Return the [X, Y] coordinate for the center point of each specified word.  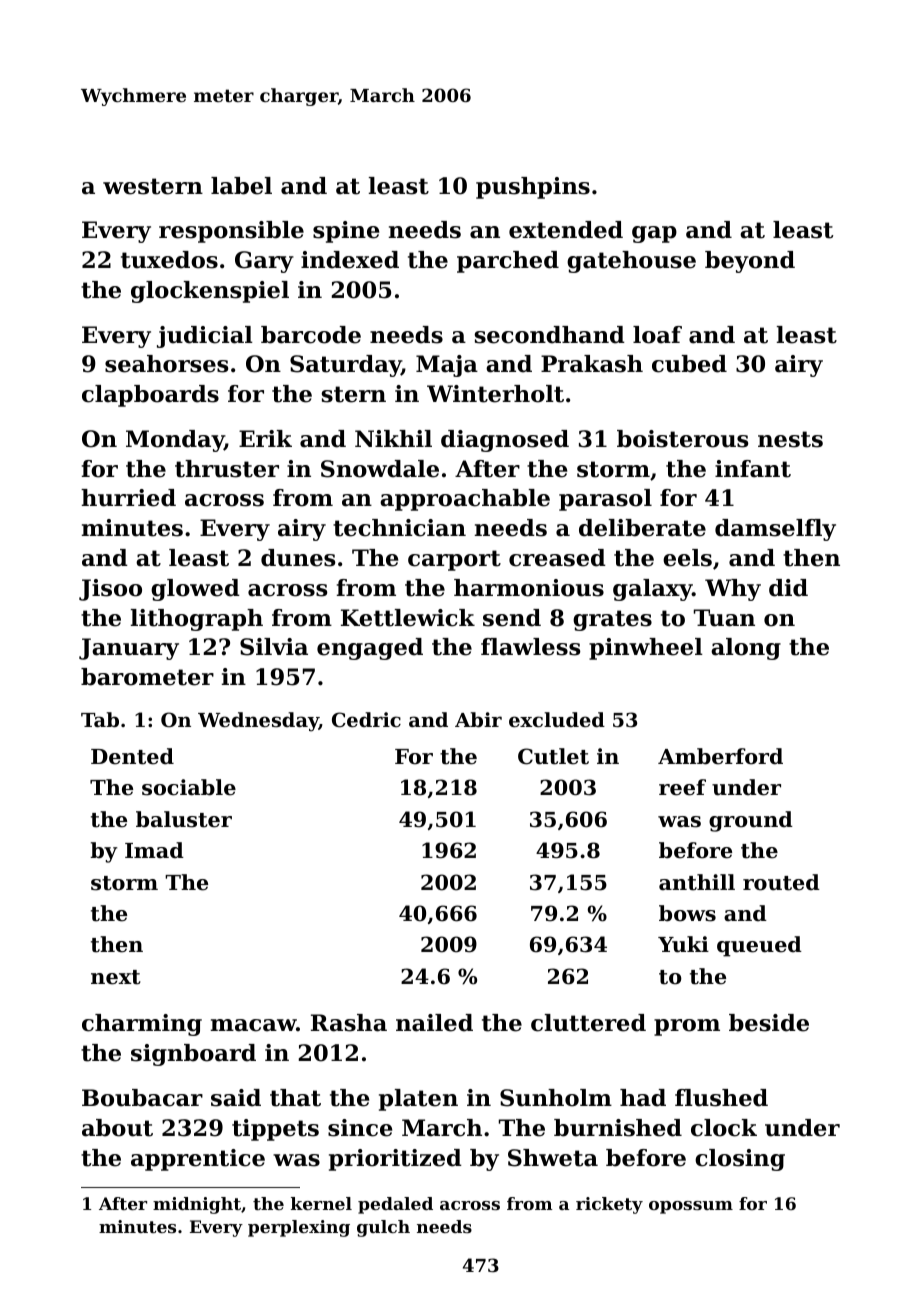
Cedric [366, 719]
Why [733, 590]
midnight [197, 1205]
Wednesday [258, 722]
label [241, 186]
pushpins [533, 188]
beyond [750, 262]
